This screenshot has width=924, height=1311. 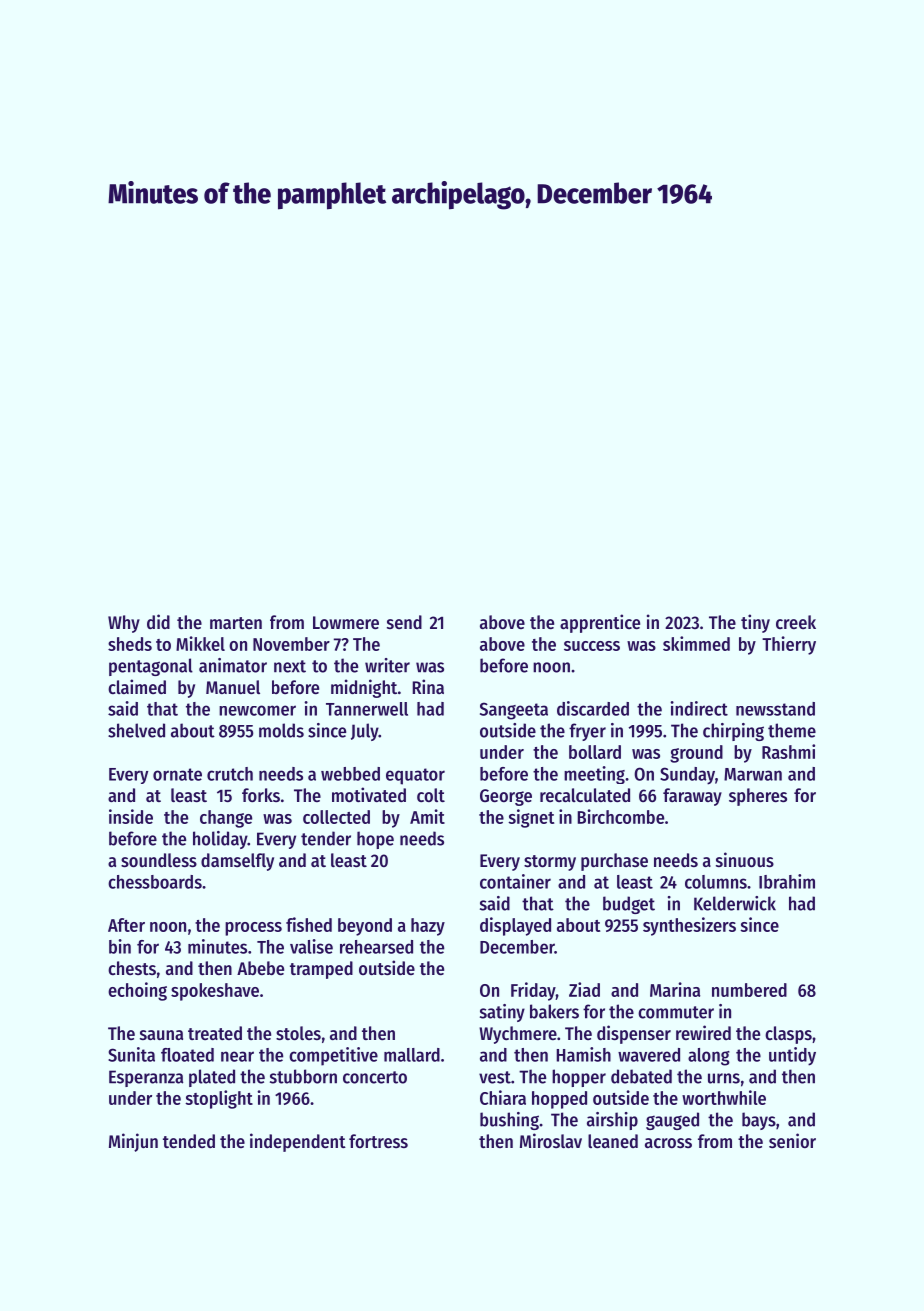 I want to click on process, so click(x=253, y=929).
